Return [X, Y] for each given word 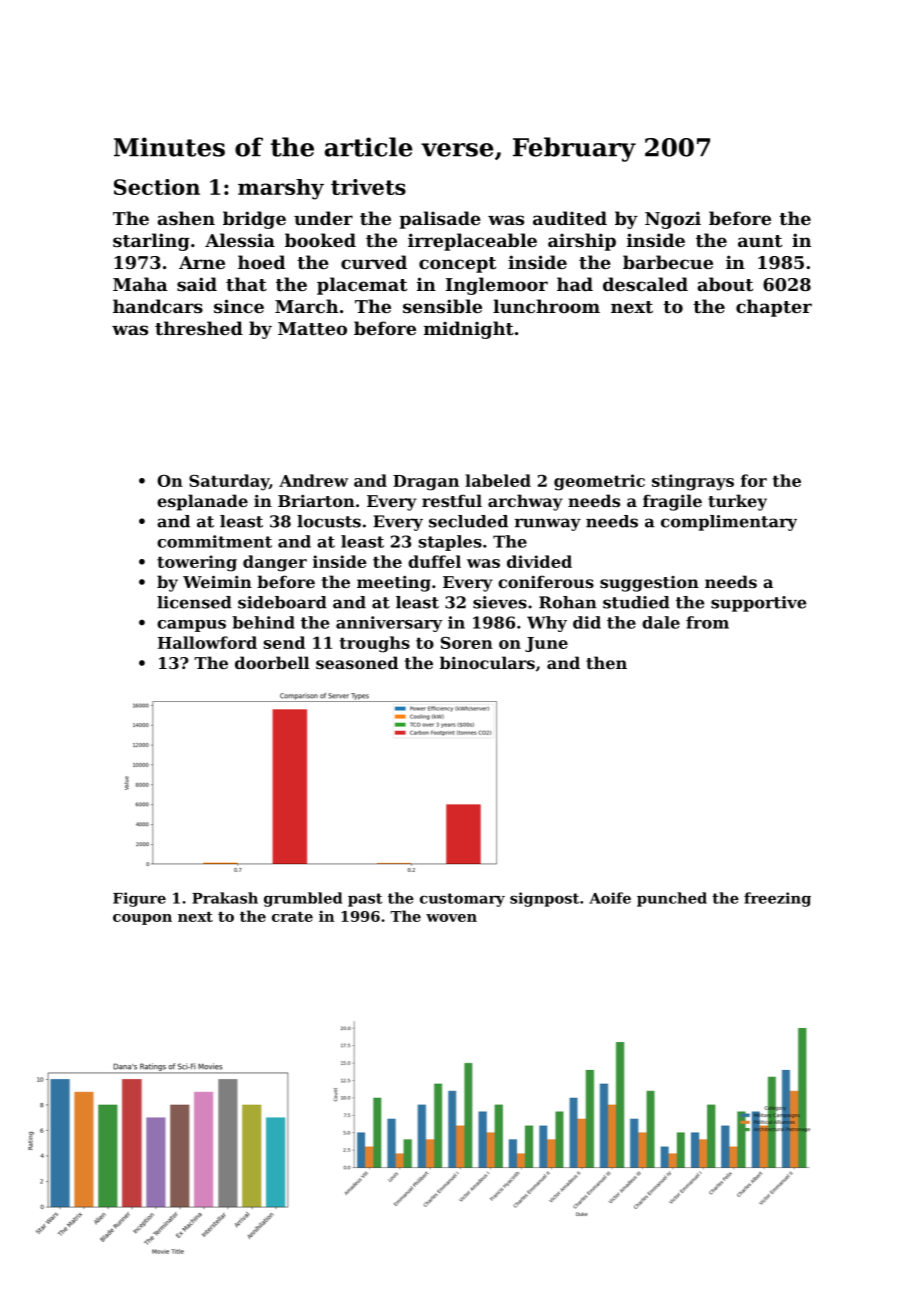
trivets [368, 187]
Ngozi [673, 220]
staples [450, 543]
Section [157, 187]
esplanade [202, 502]
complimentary [729, 523]
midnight [469, 330]
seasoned [357, 662]
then [606, 662]
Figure [139, 899]
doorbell [272, 662]
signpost [544, 899]
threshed [199, 328]
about [725, 284]
